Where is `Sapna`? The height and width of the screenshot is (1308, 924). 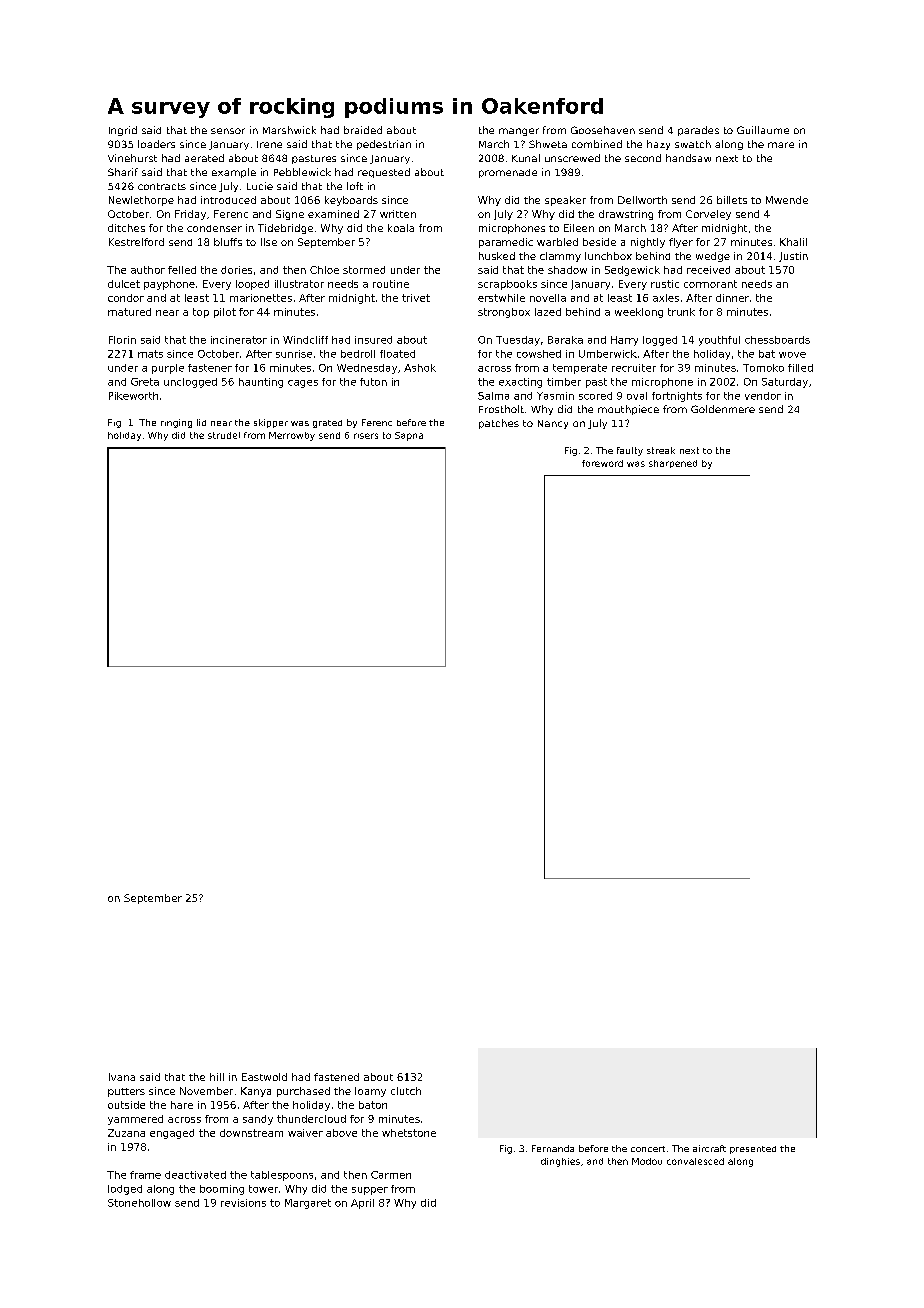 Sapna is located at coordinates (409, 436).
